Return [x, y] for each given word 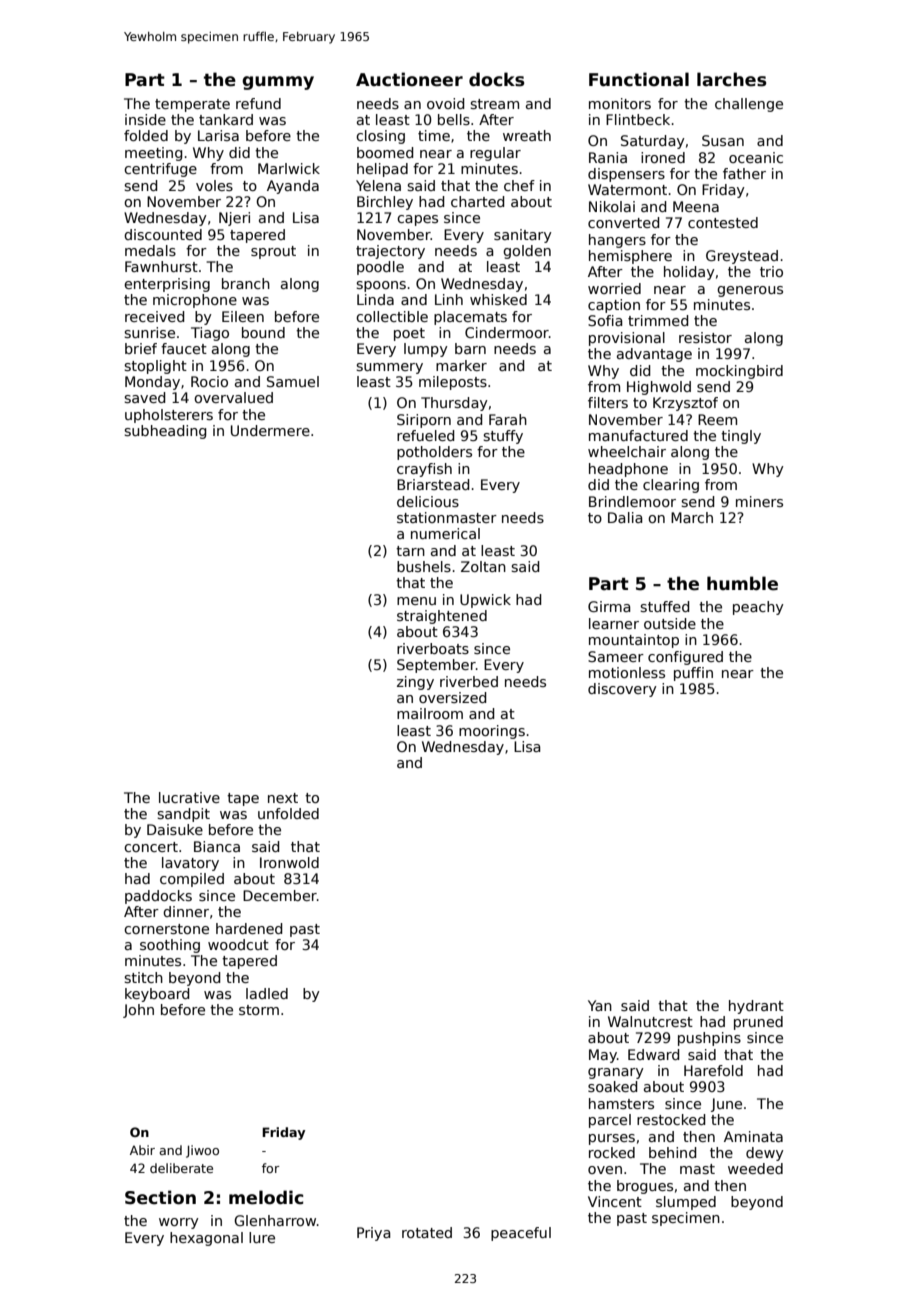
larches [731, 79]
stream [494, 104]
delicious [428, 501]
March [692, 517]
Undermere [270, 430]
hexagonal [206, 1239]
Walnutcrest [650, 1021]
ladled [267, 993]
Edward [653, 1054]
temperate [192, 105]
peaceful [521, 1234]
